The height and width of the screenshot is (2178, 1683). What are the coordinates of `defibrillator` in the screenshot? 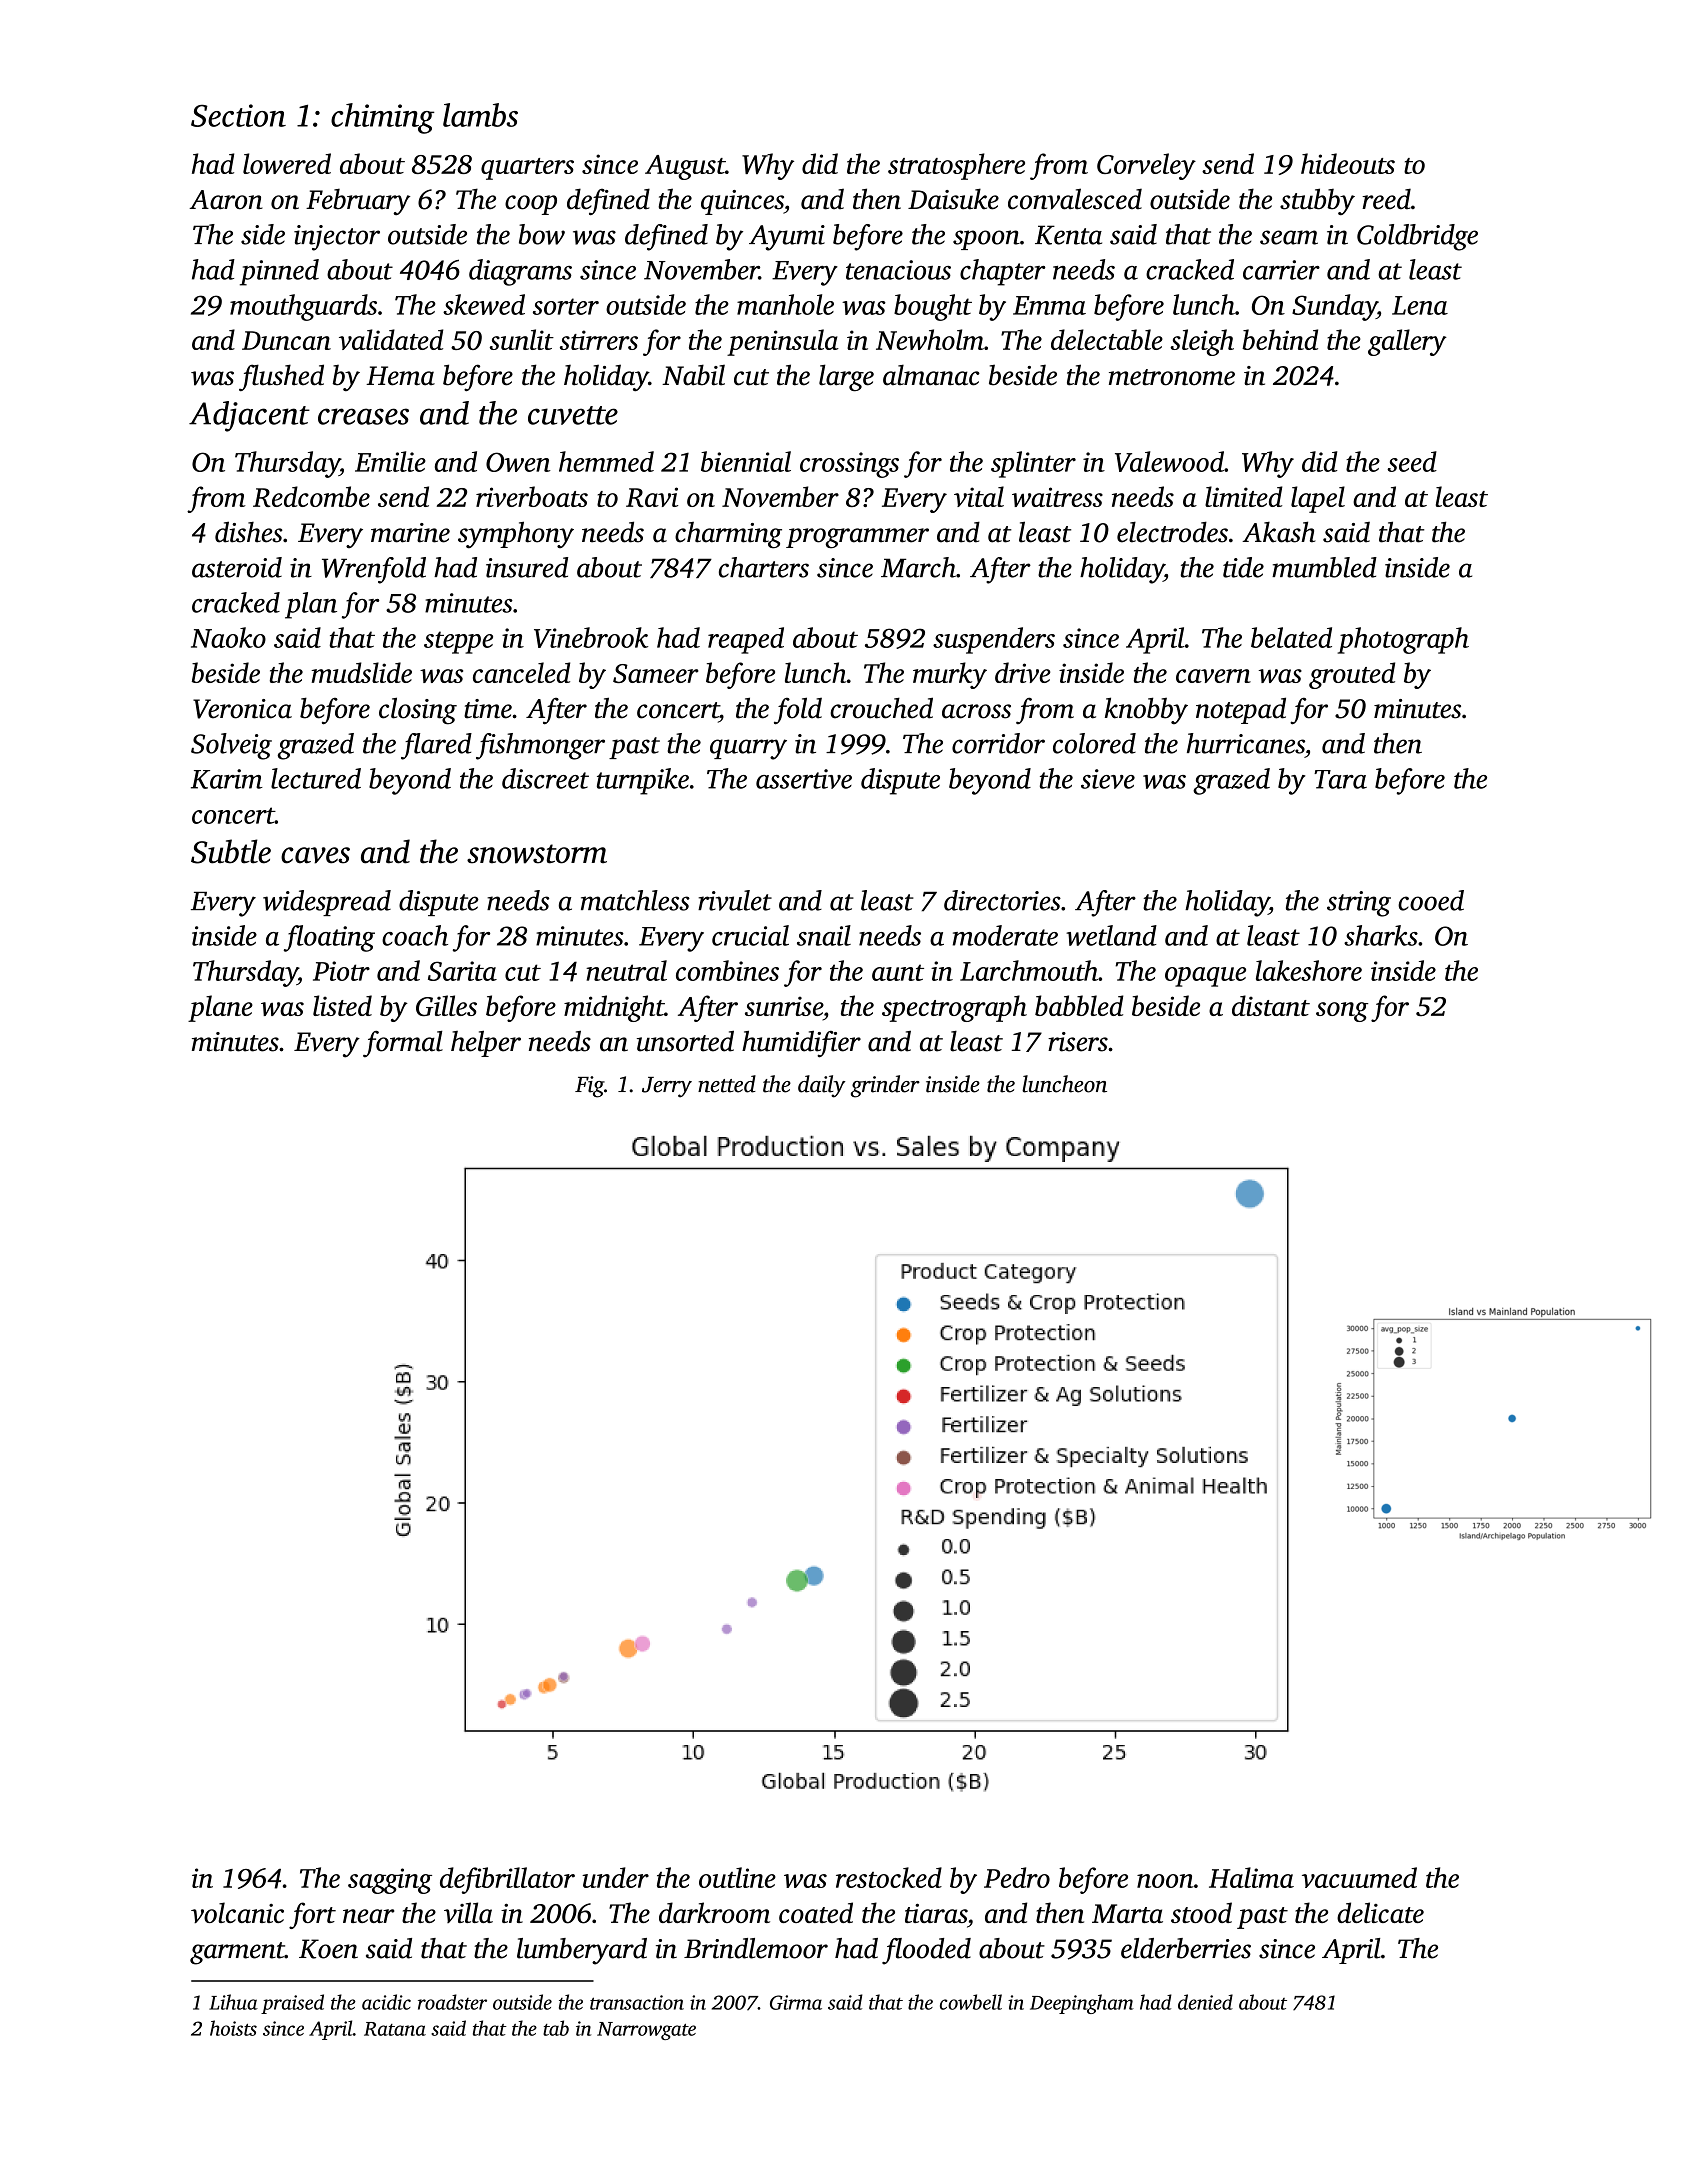 It's located at (507, 1880).
